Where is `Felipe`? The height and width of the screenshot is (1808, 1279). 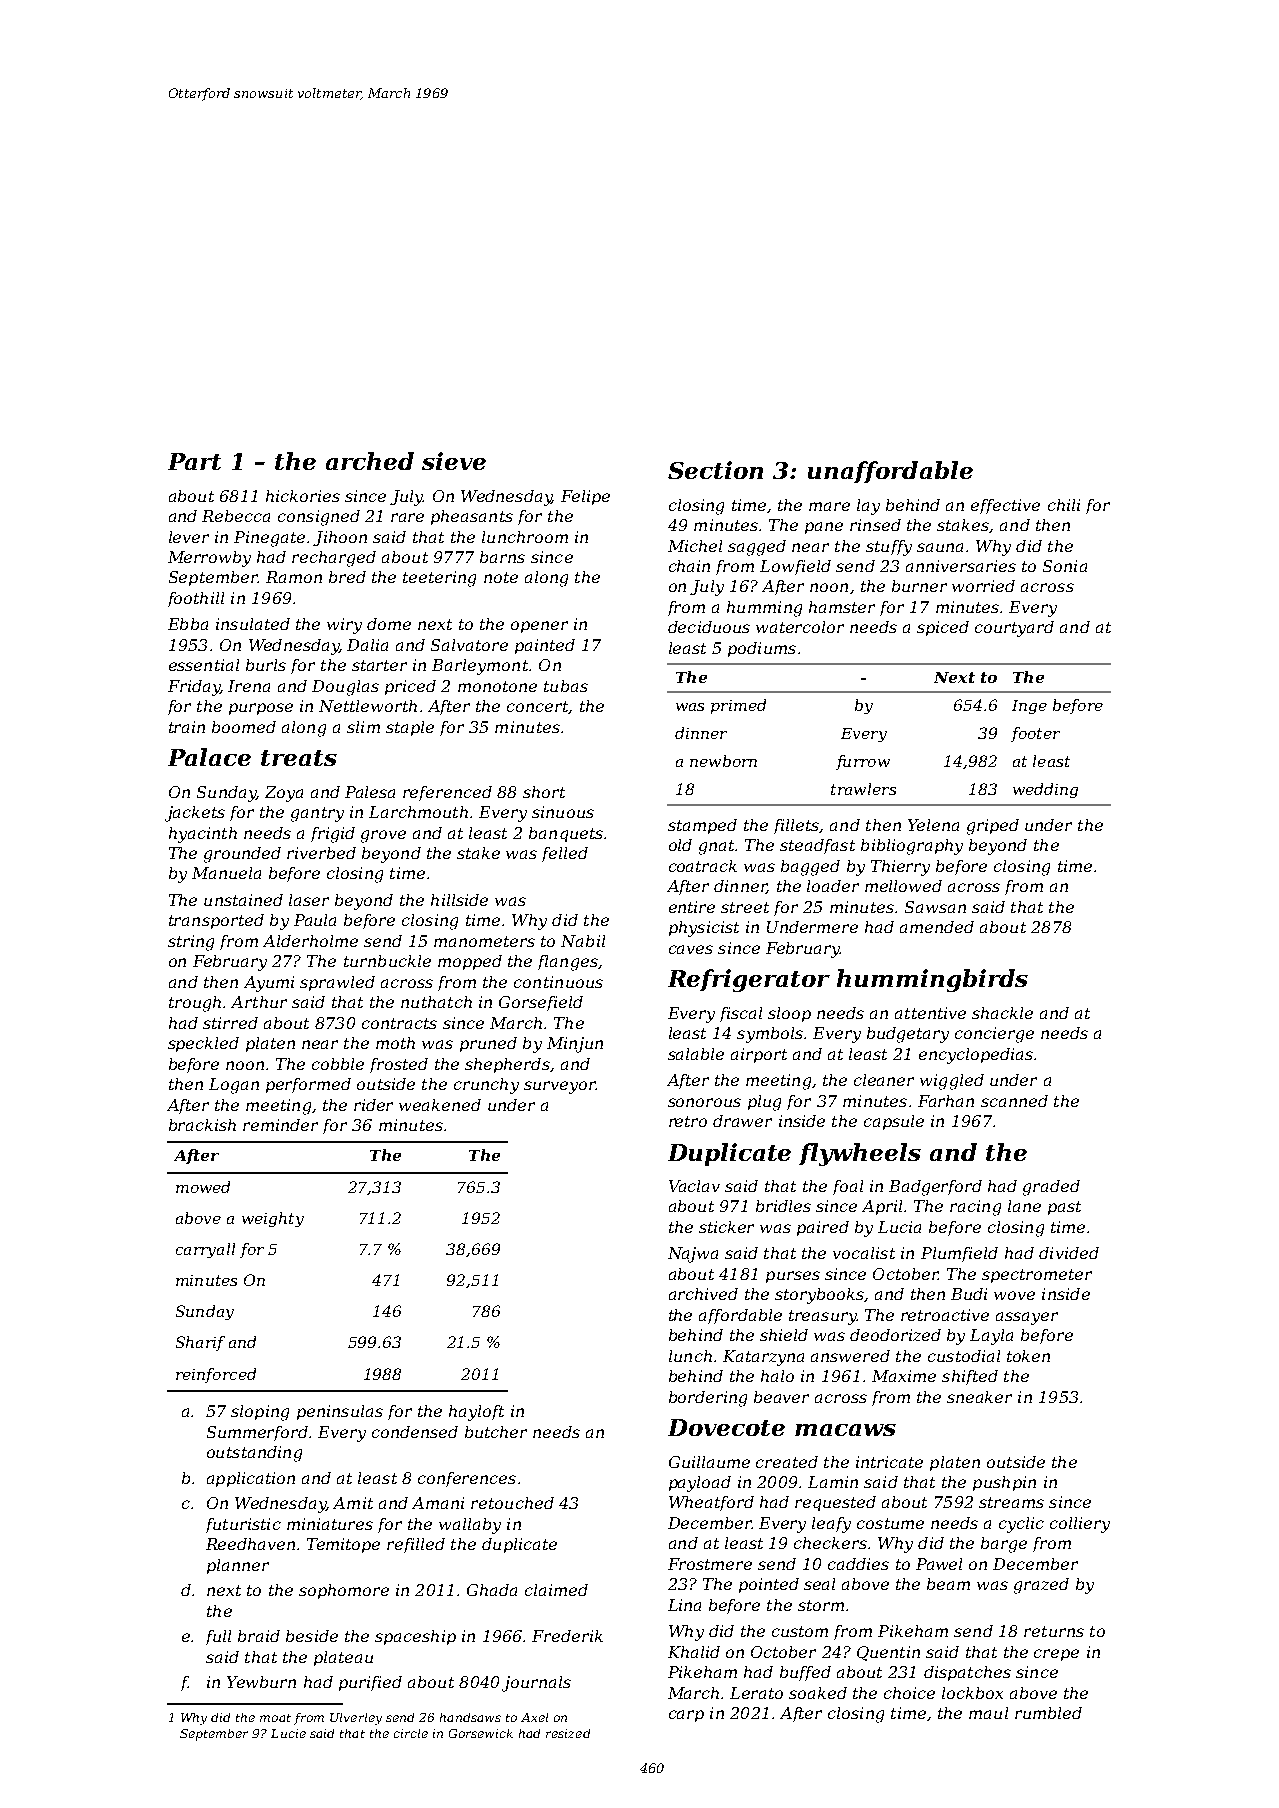
Felipe is located at coordinates (585, 497).
